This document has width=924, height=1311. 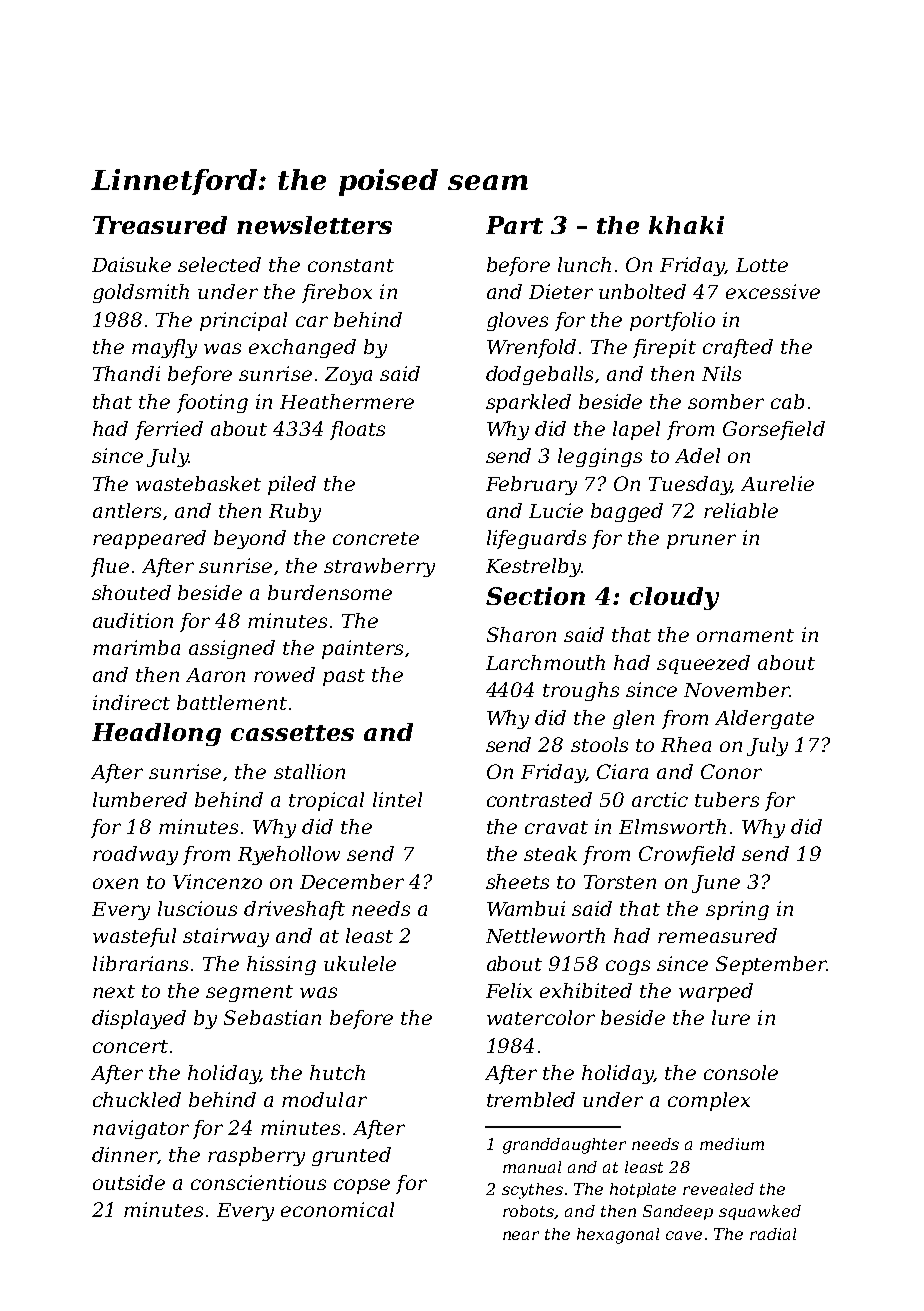 I want to click on concrete, so click(x=376, y=538).
